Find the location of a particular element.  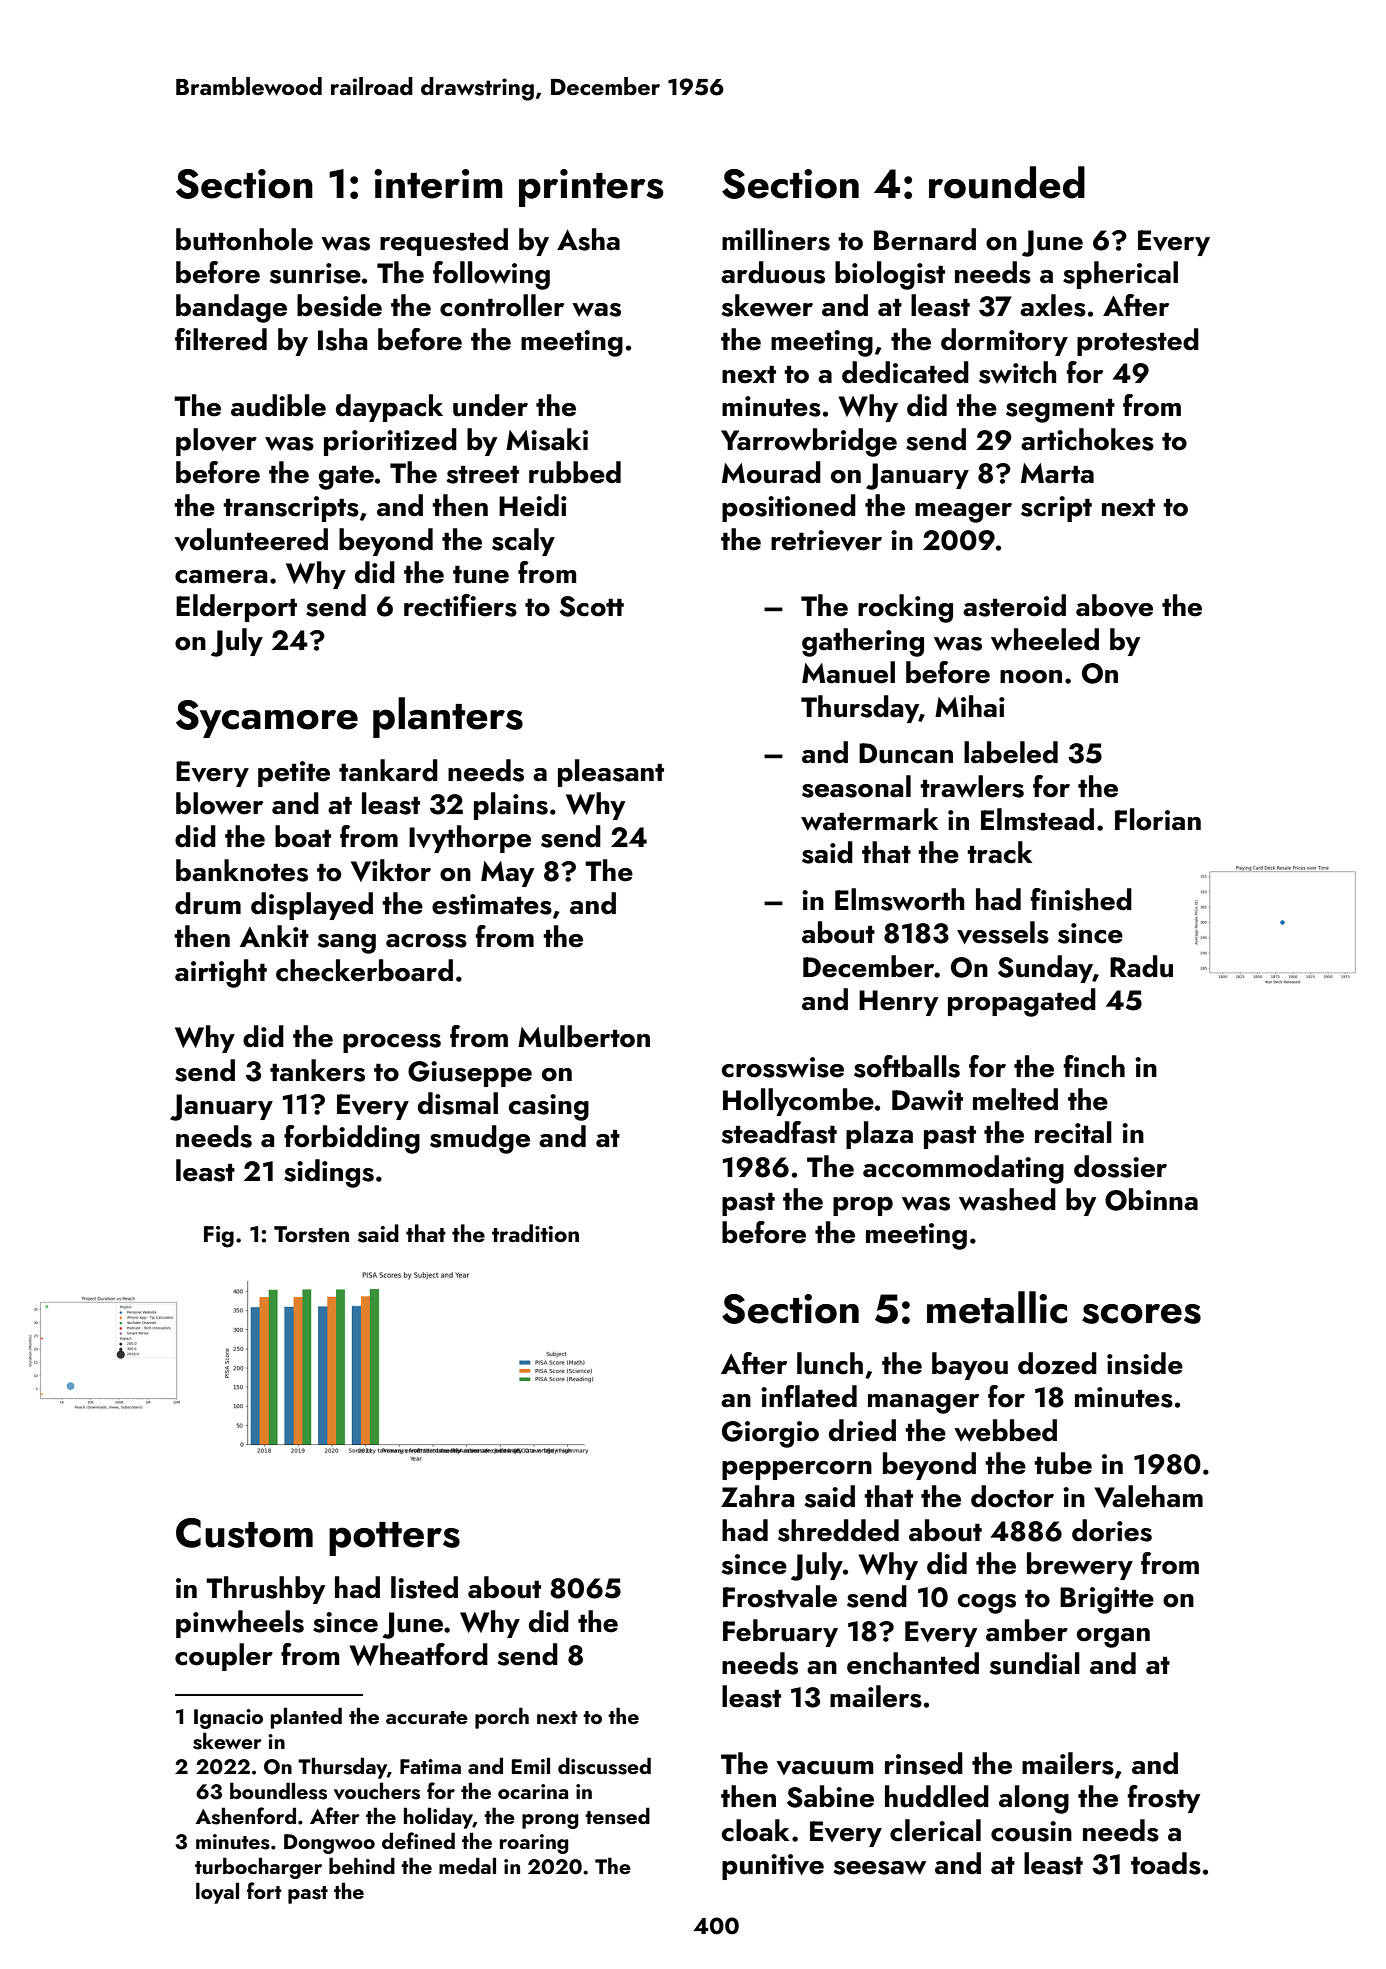

rounded is located at coordinates (1007, 182).
